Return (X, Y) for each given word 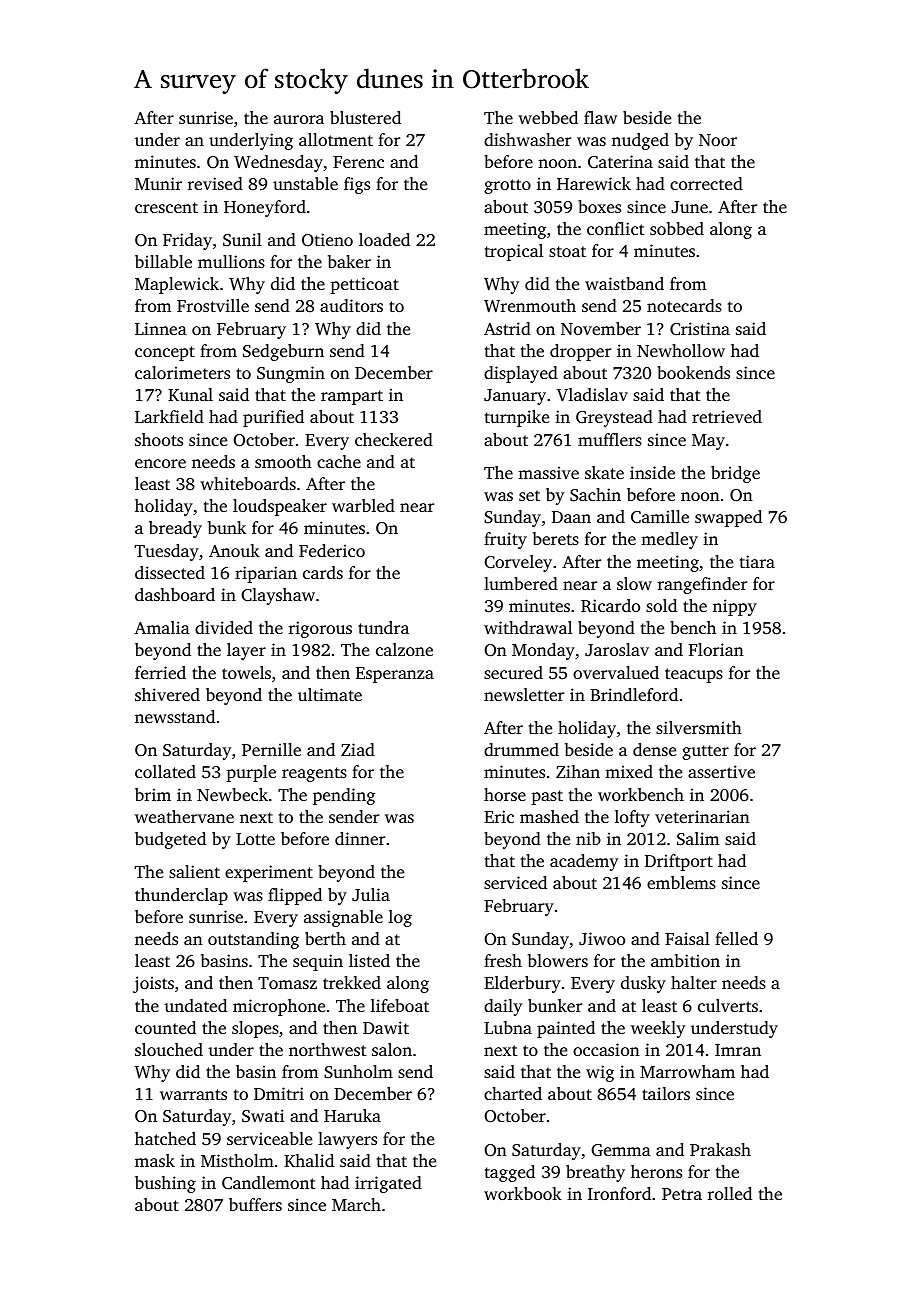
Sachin (595, 495)
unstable (305, 183)
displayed (521, 374)
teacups (694, 675)
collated (165, 771)
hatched (165, 1138)
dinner (360, 838)
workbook (523, 1193)
